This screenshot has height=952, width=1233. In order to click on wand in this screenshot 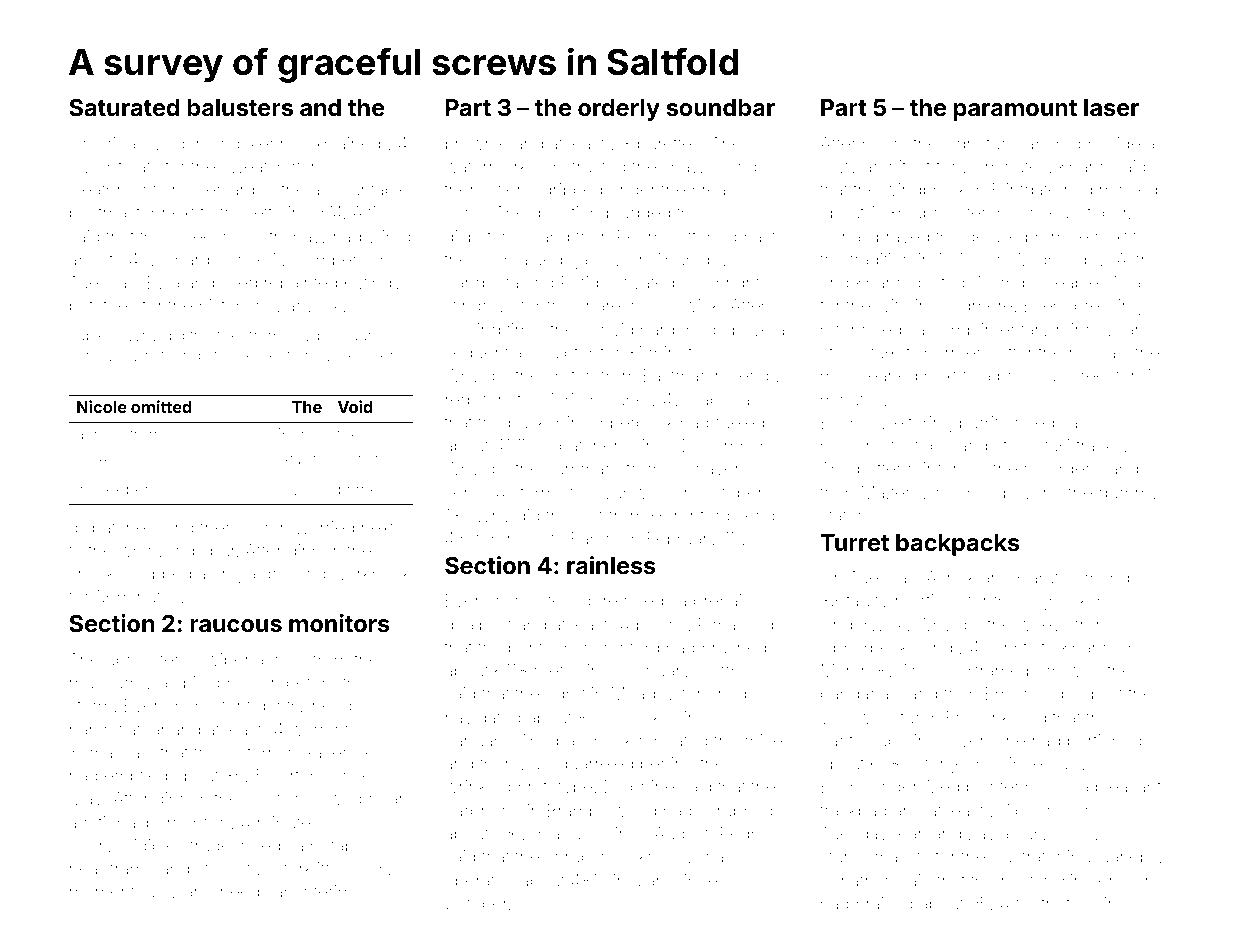, I will do `click(191, 891)`.
